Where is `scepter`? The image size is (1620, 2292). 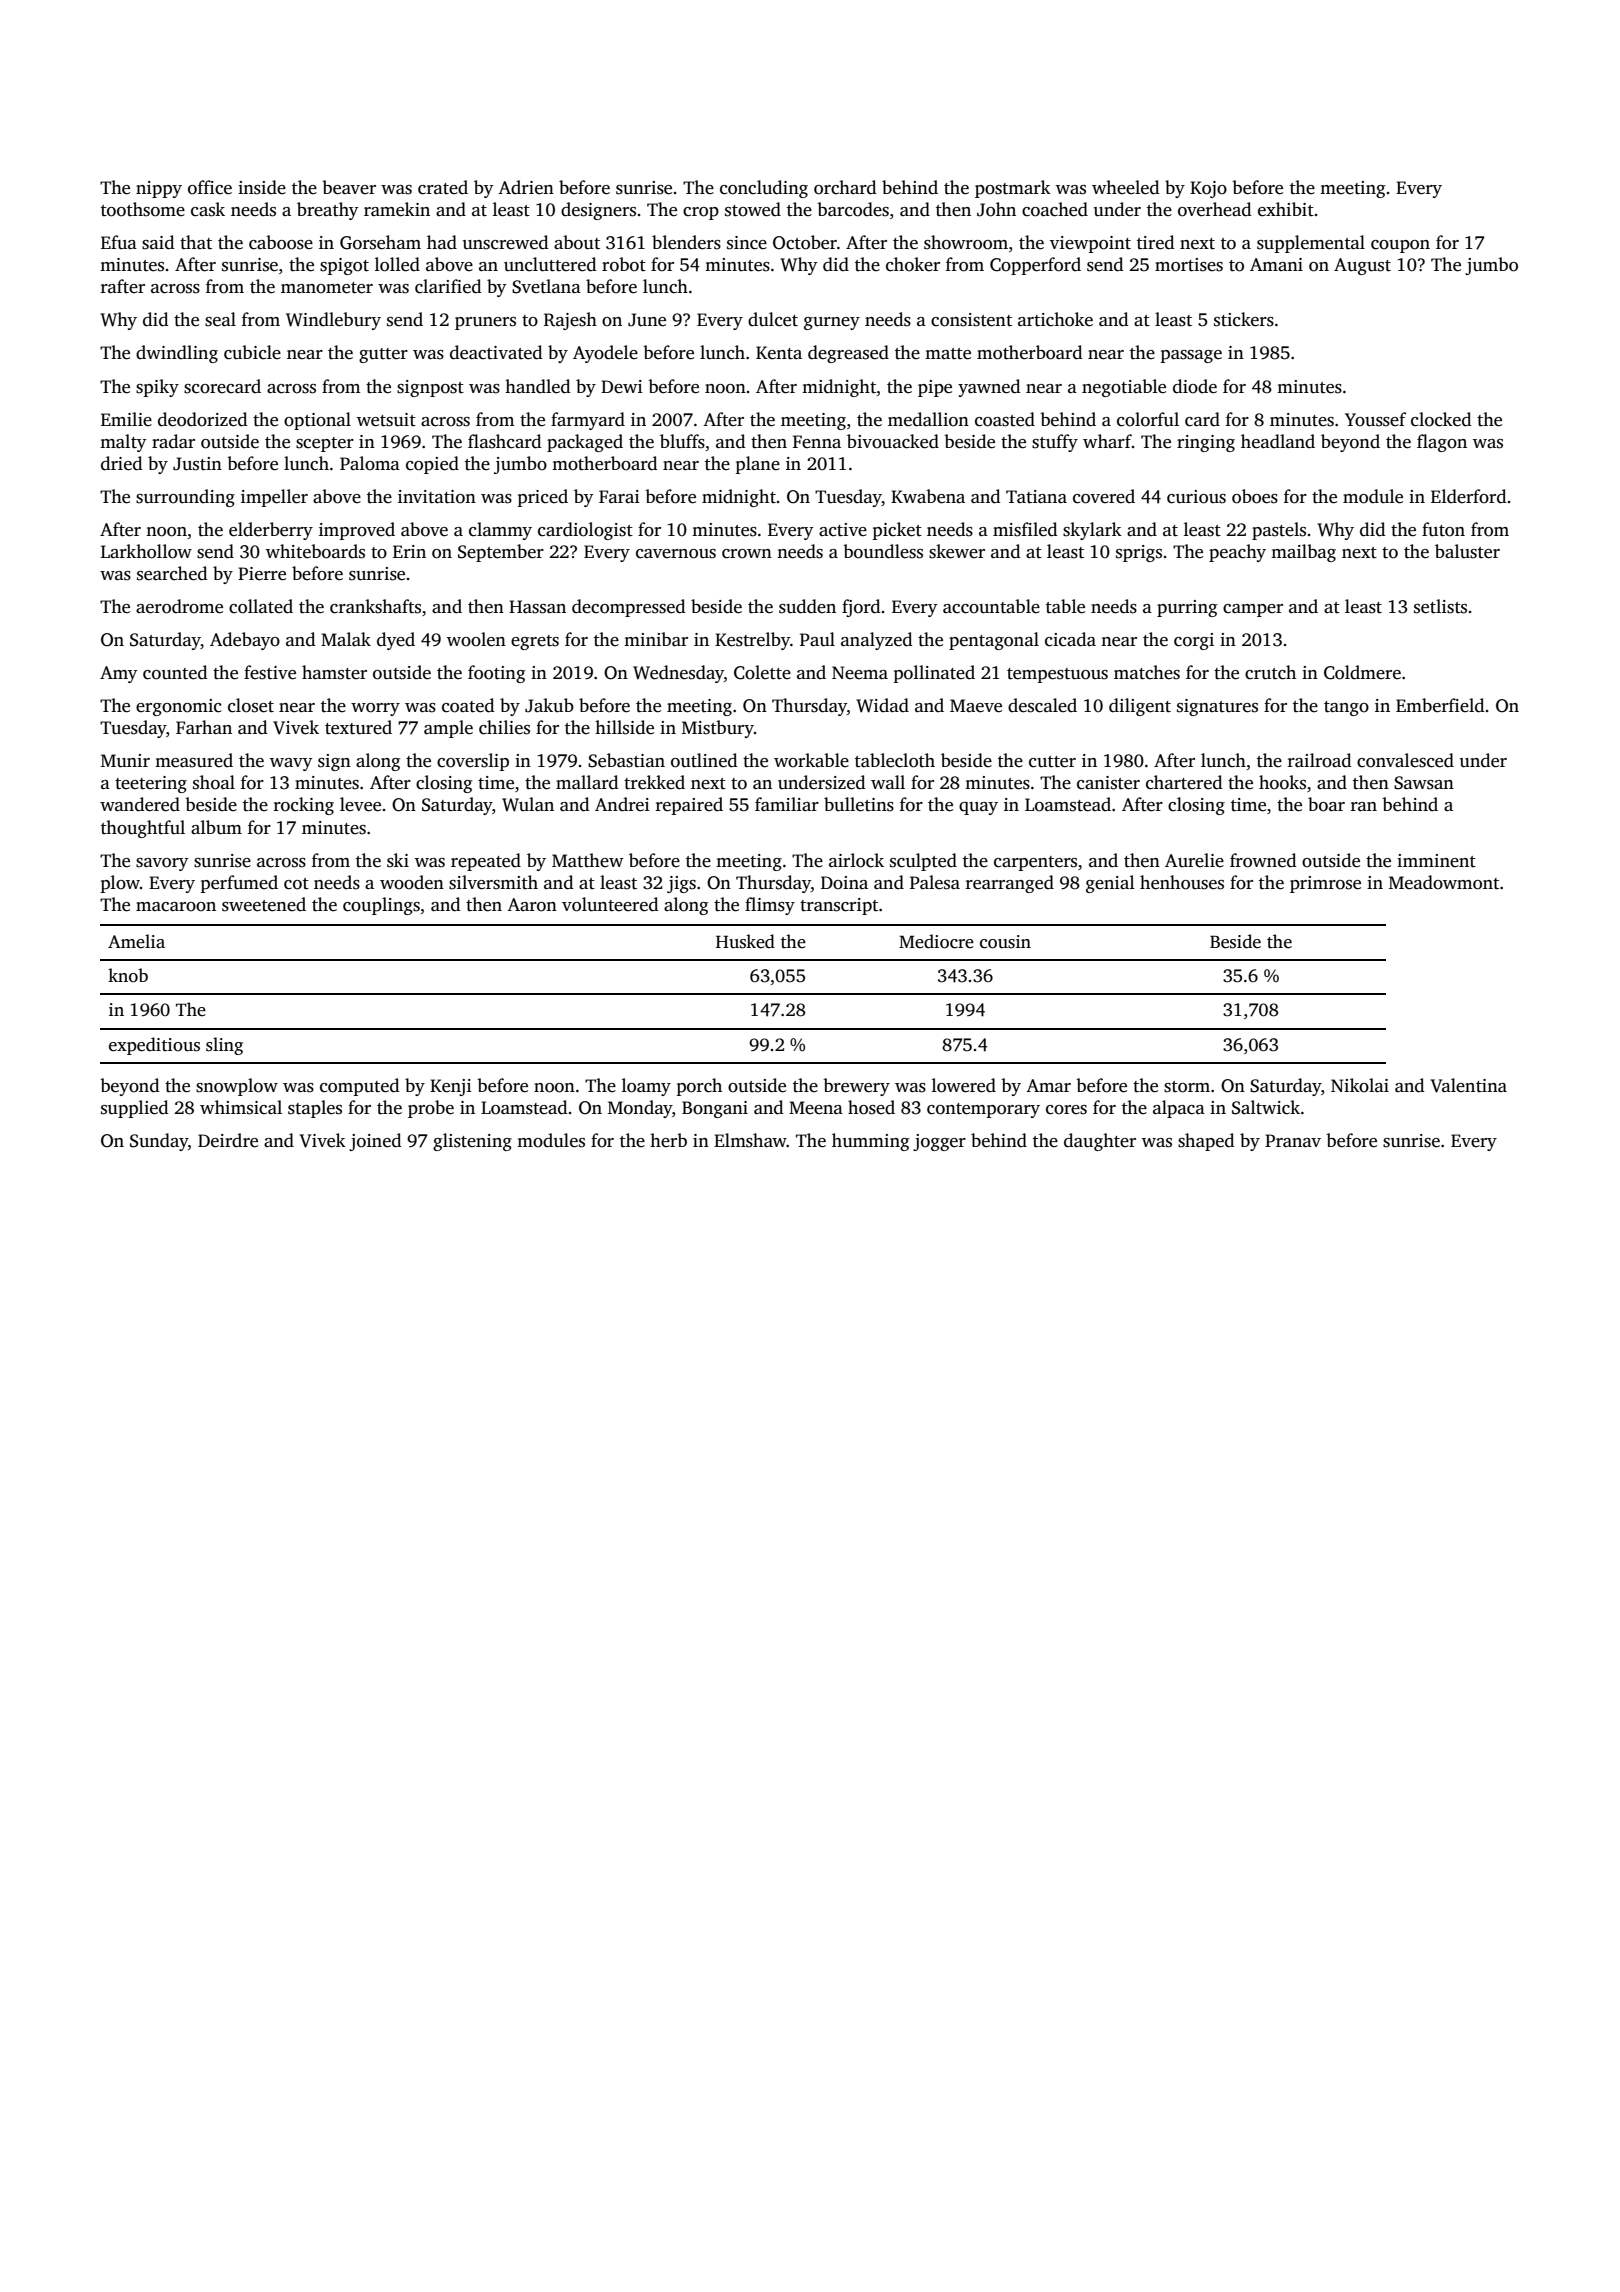
scepter is located at coordinates (325, 444).
